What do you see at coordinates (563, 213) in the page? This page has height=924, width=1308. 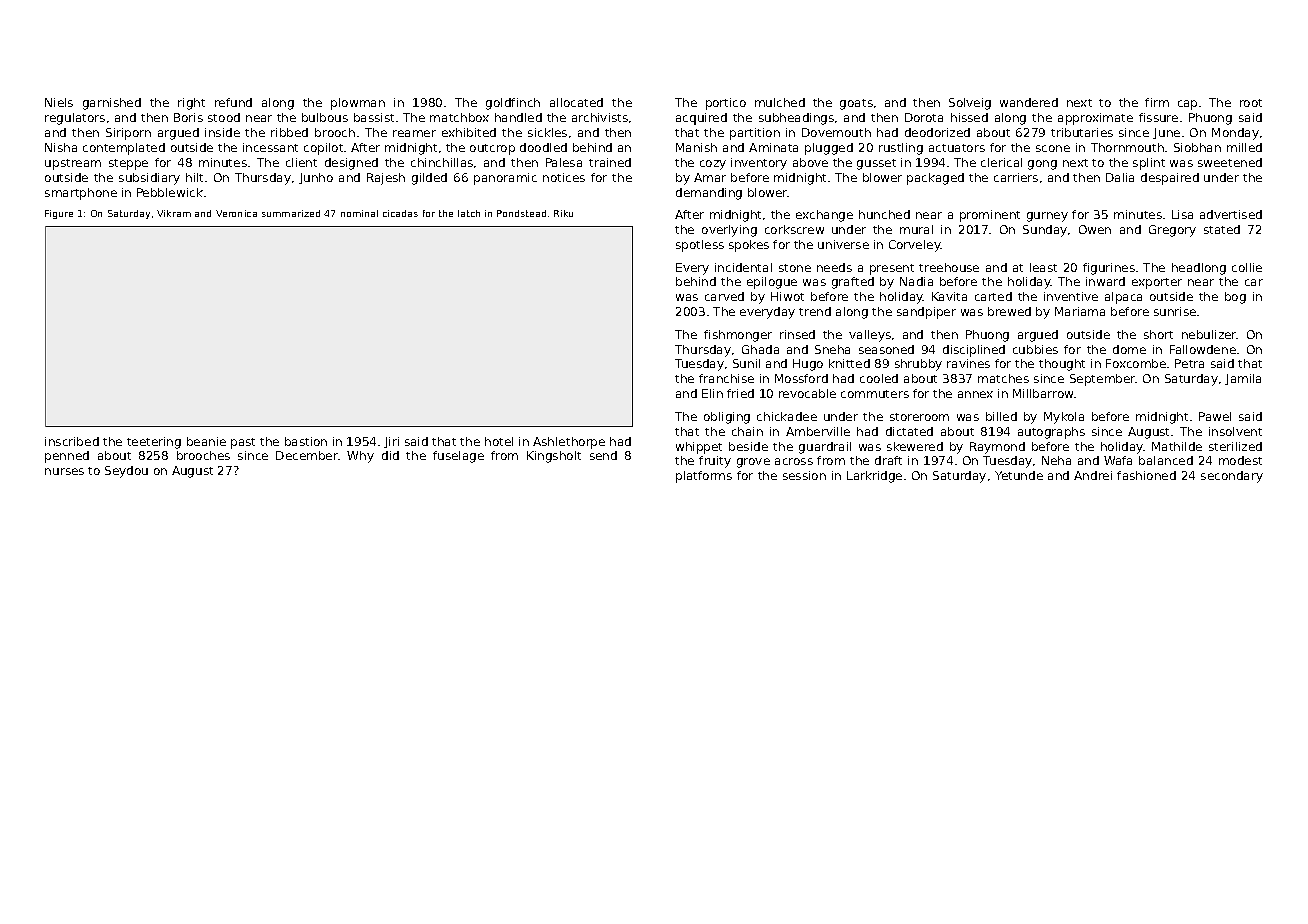 I see `Riku` at bounding box center [563, 213].
